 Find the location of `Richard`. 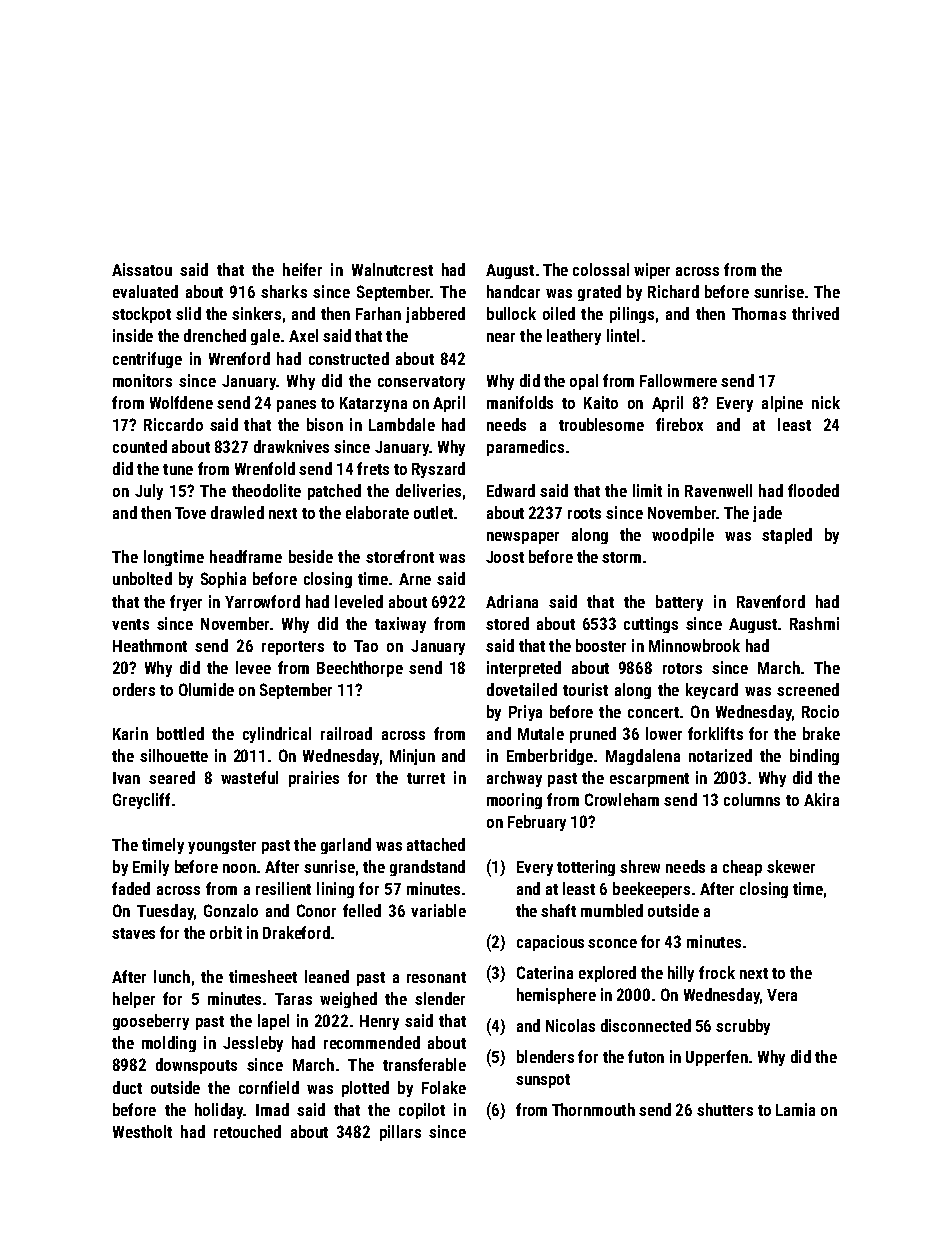

Richard is located at coordinates (673, 291).
